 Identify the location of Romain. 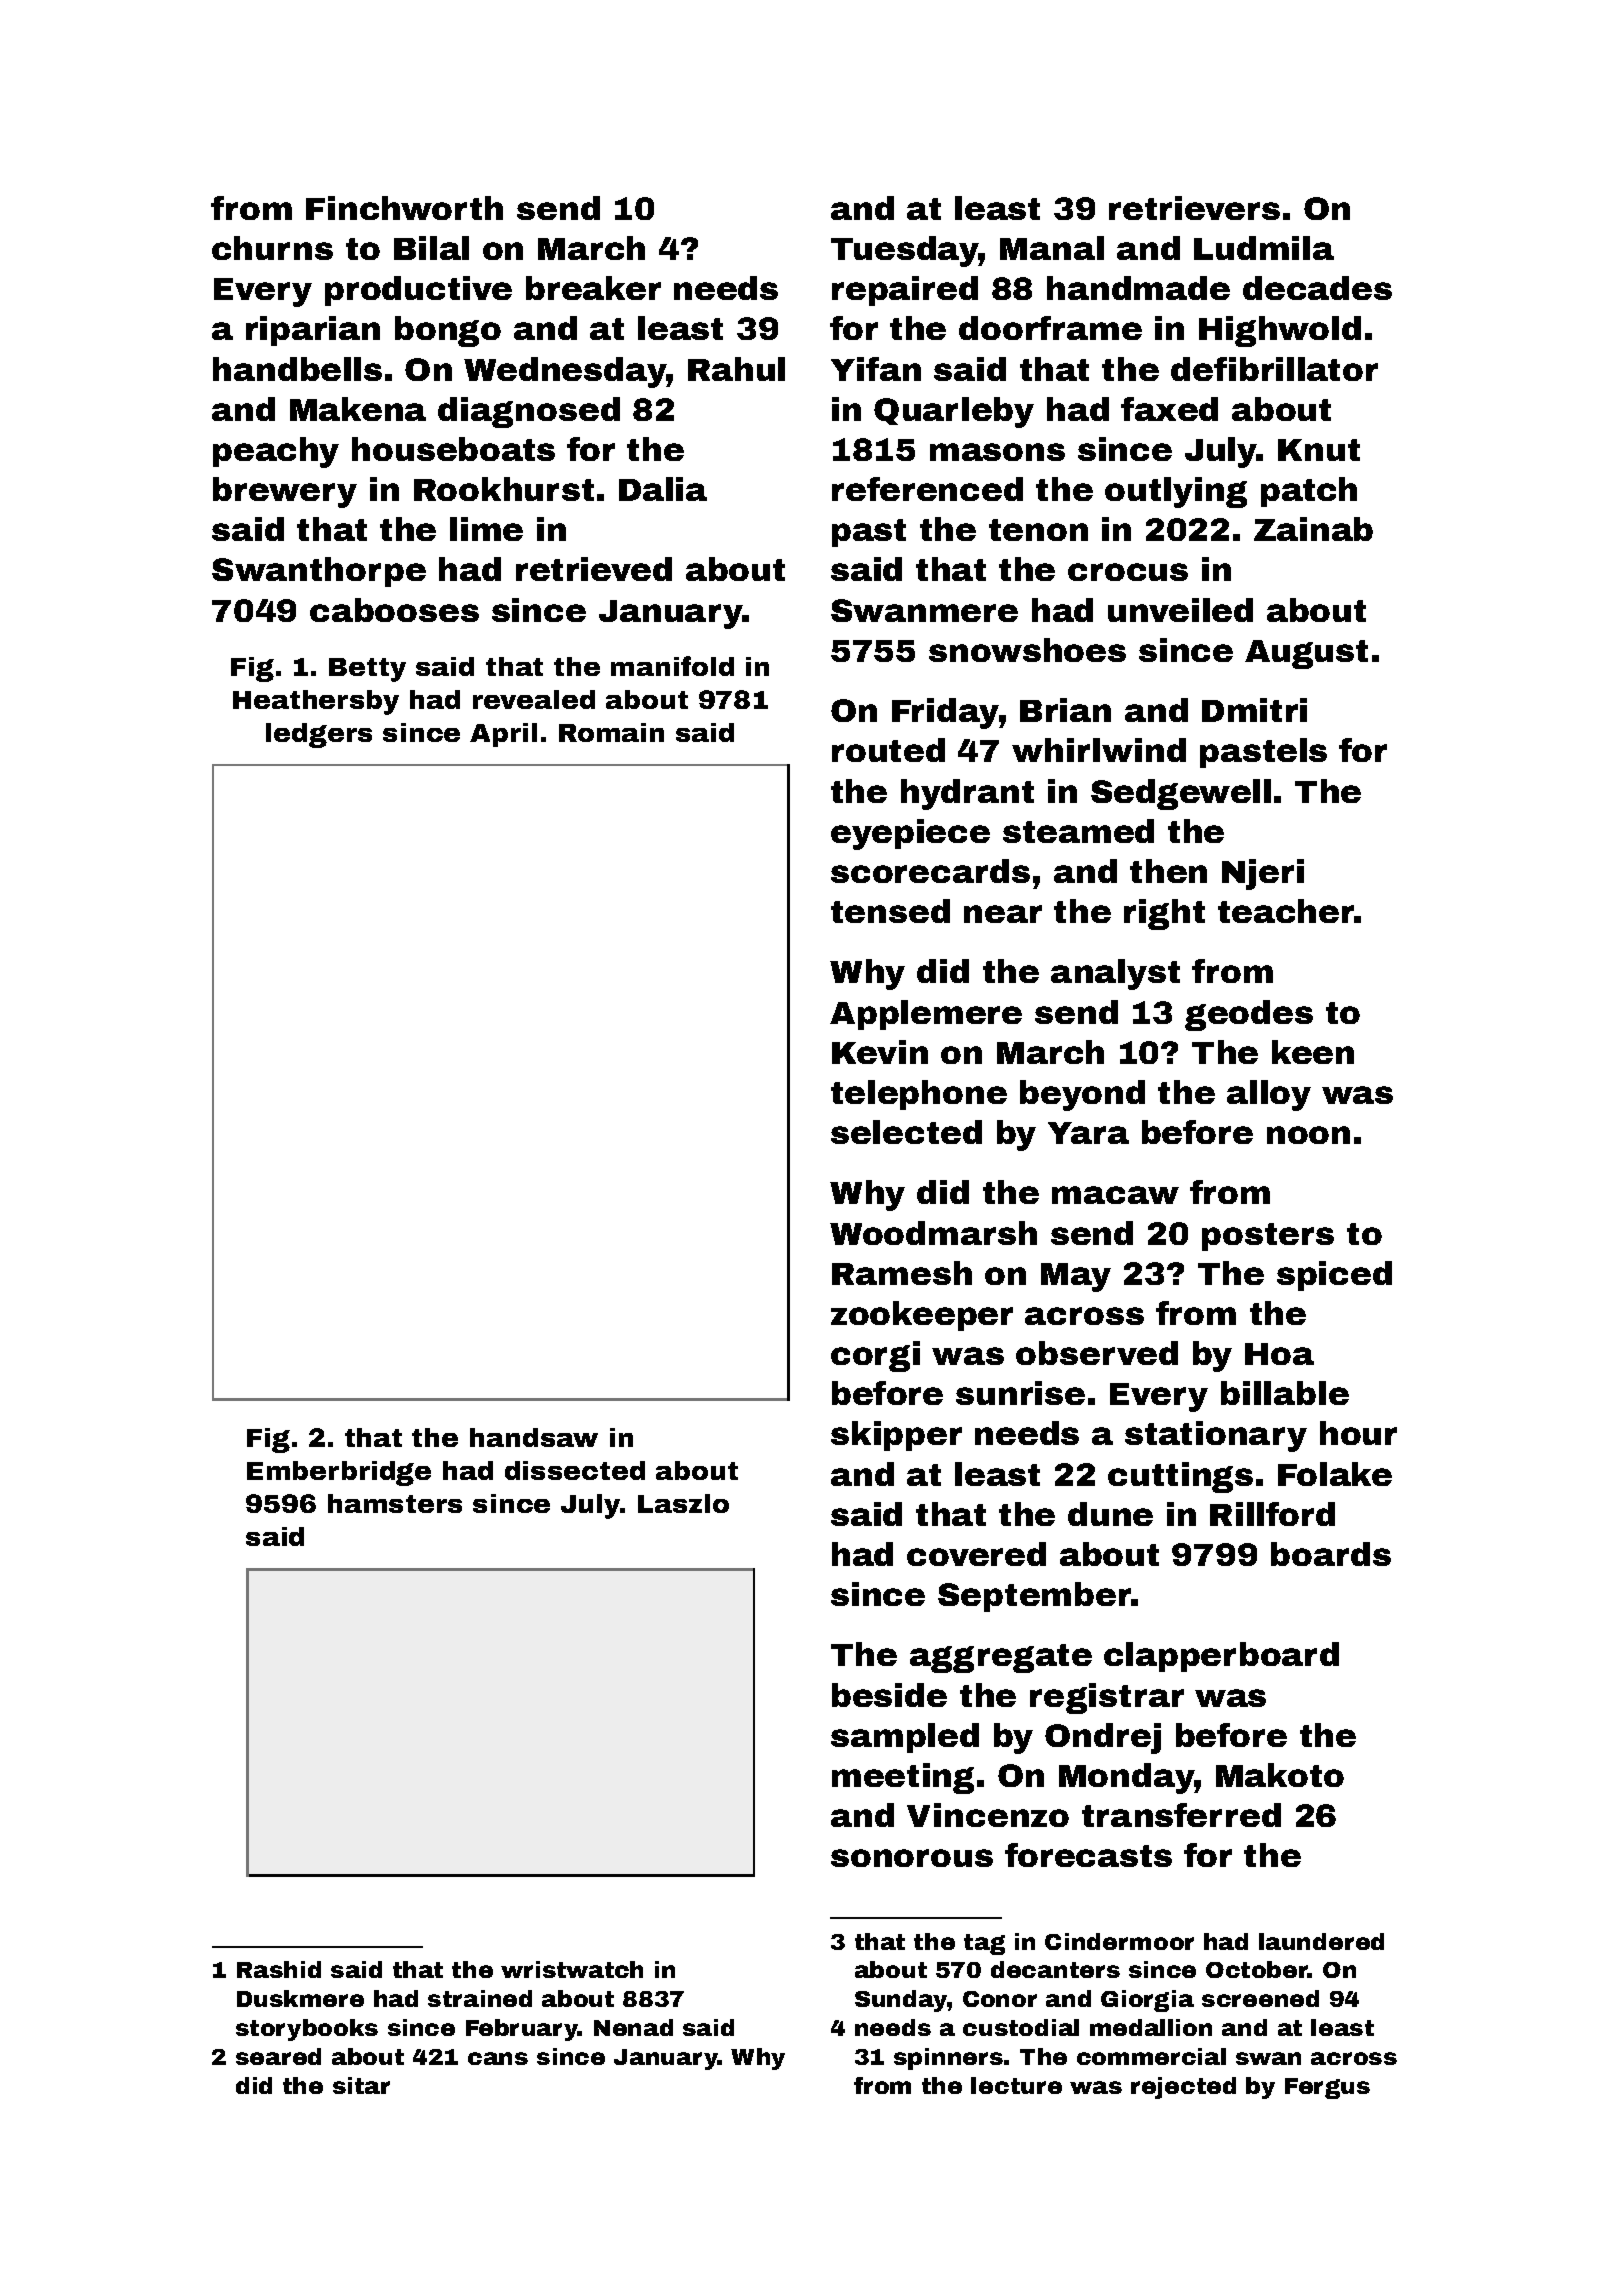
(611, 732).
